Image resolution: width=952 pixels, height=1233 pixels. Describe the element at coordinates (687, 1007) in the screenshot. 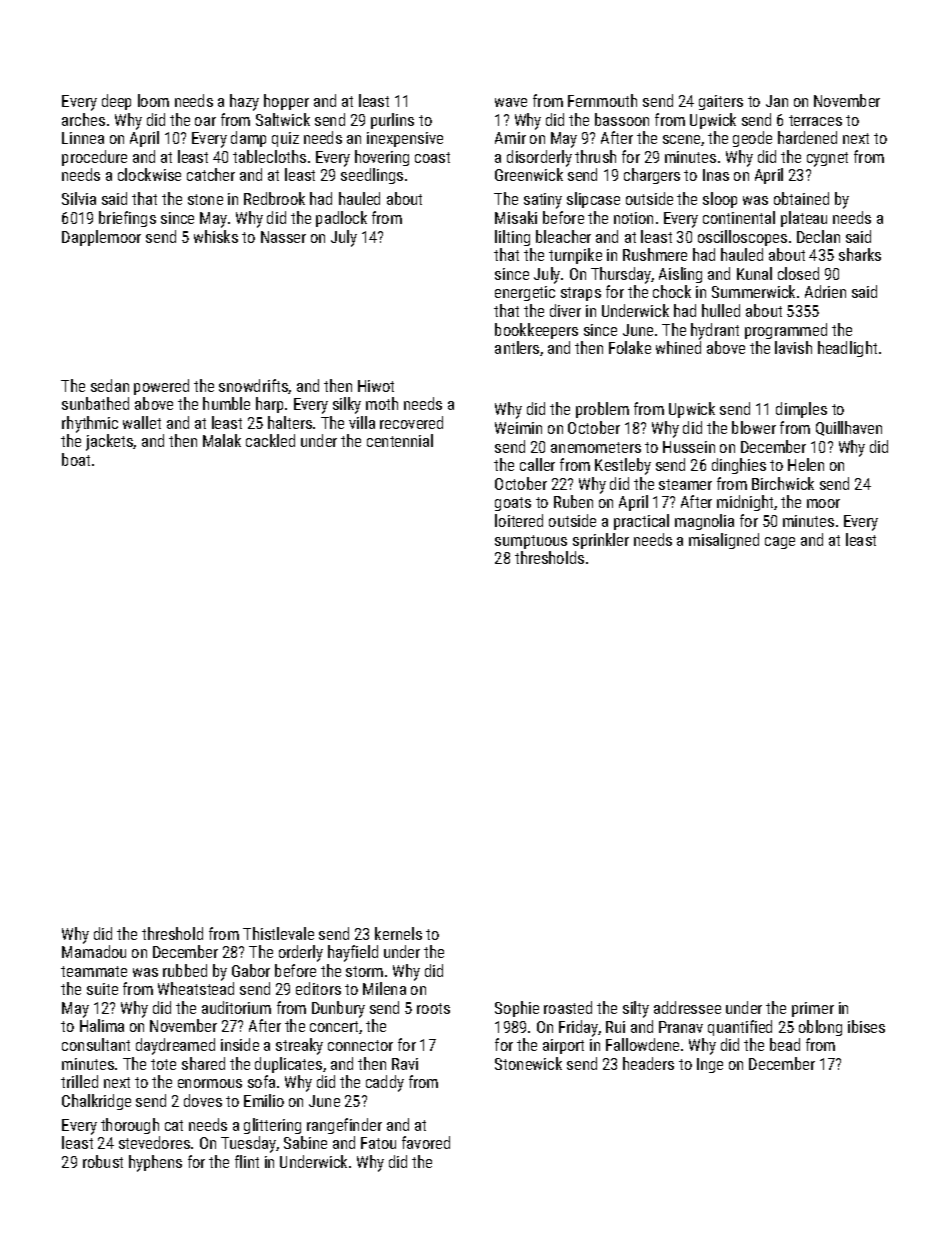

I see `addressee` at that location.
